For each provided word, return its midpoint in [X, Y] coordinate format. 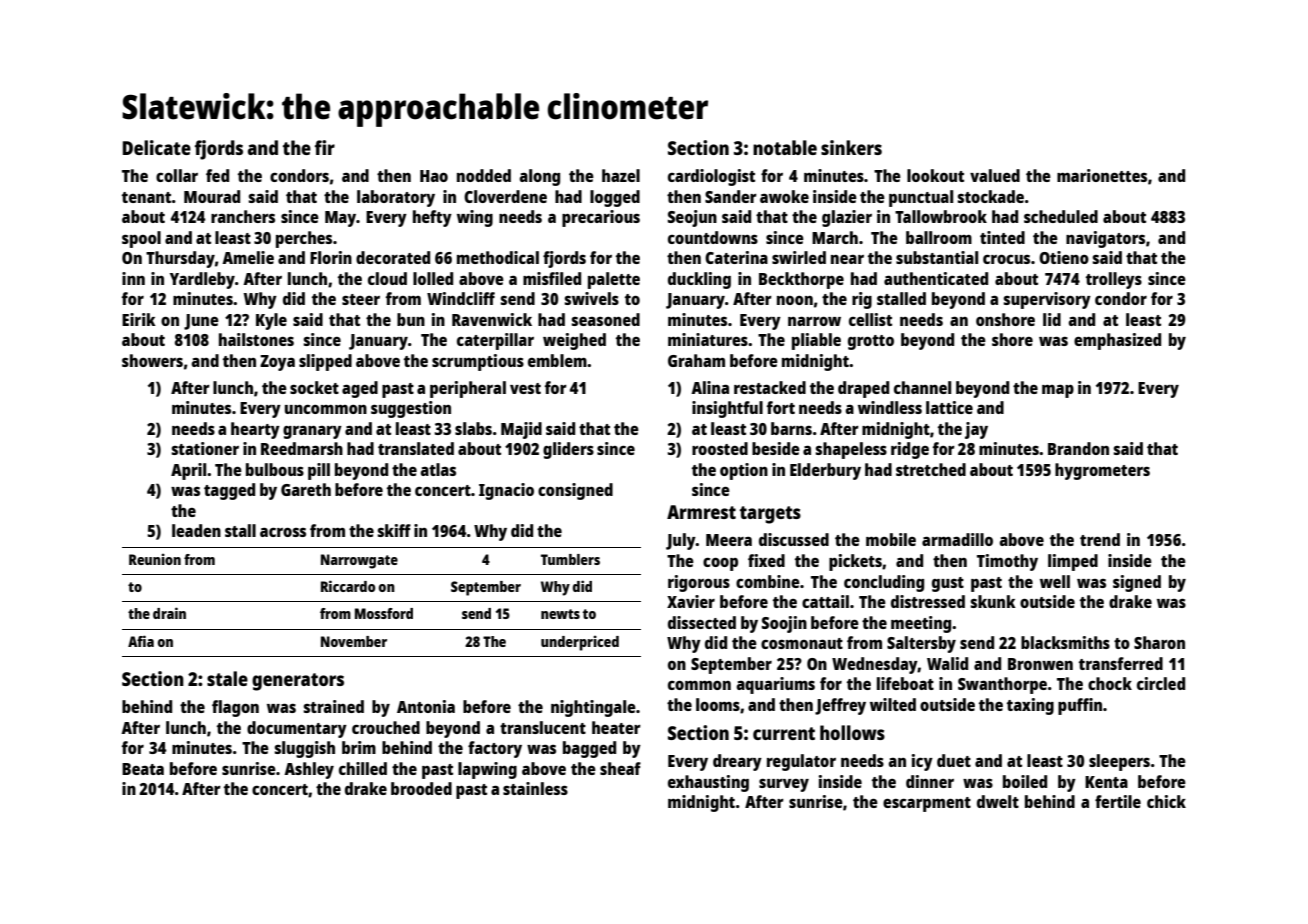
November [354, 641]
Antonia [426, 706]
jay [976, 430]
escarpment [927, 804]
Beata [143, 769]
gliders [568, 450]
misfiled [552, 278]
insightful [727, 409]
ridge [910, 450]
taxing [1030, 706]
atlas [438, 469]
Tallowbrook [941, 216]
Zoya [277, 363]
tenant [147, 197]
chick [1166, 801]
